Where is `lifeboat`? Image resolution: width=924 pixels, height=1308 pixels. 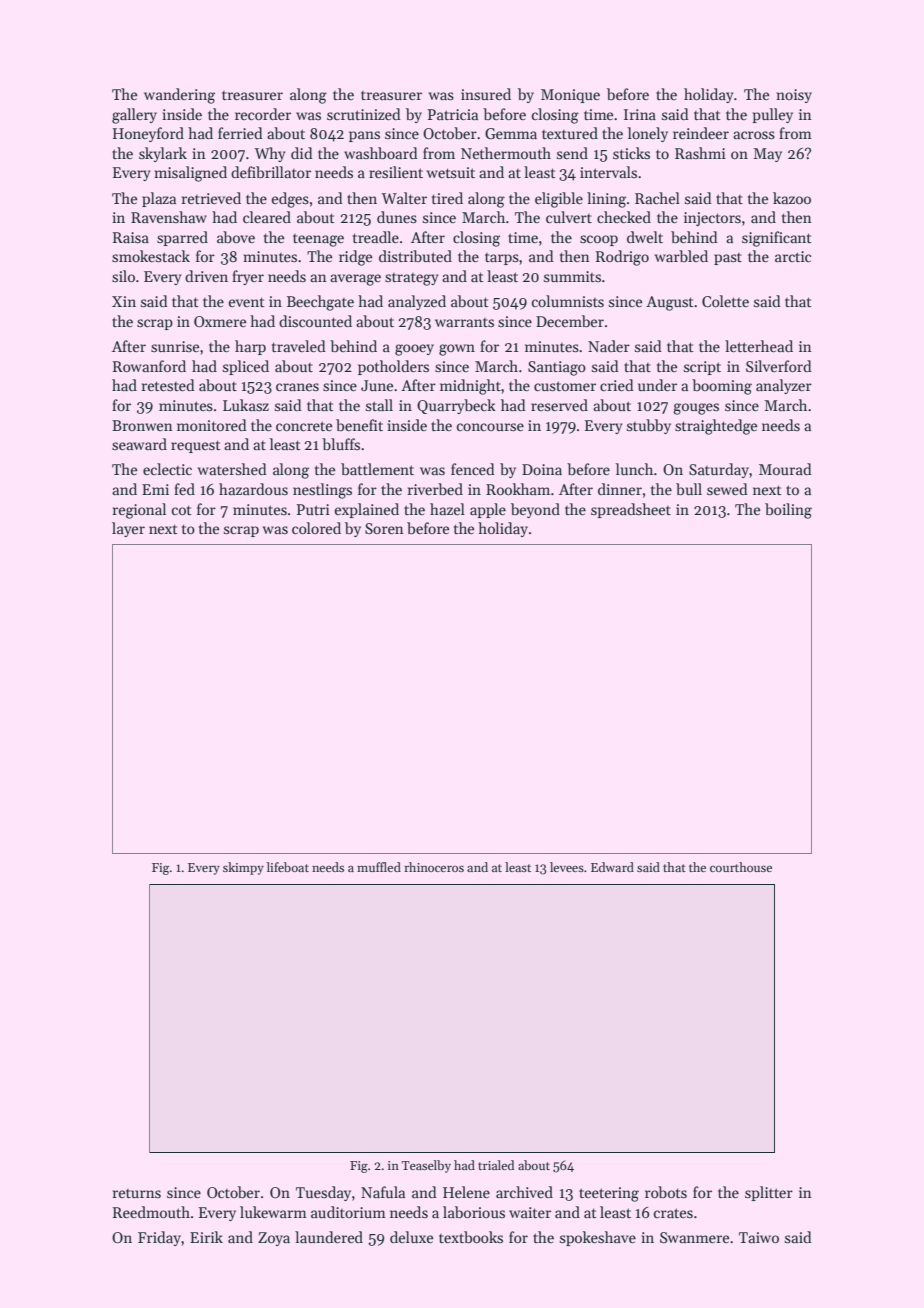 lifeboat is located at coordinates (288, 867).
